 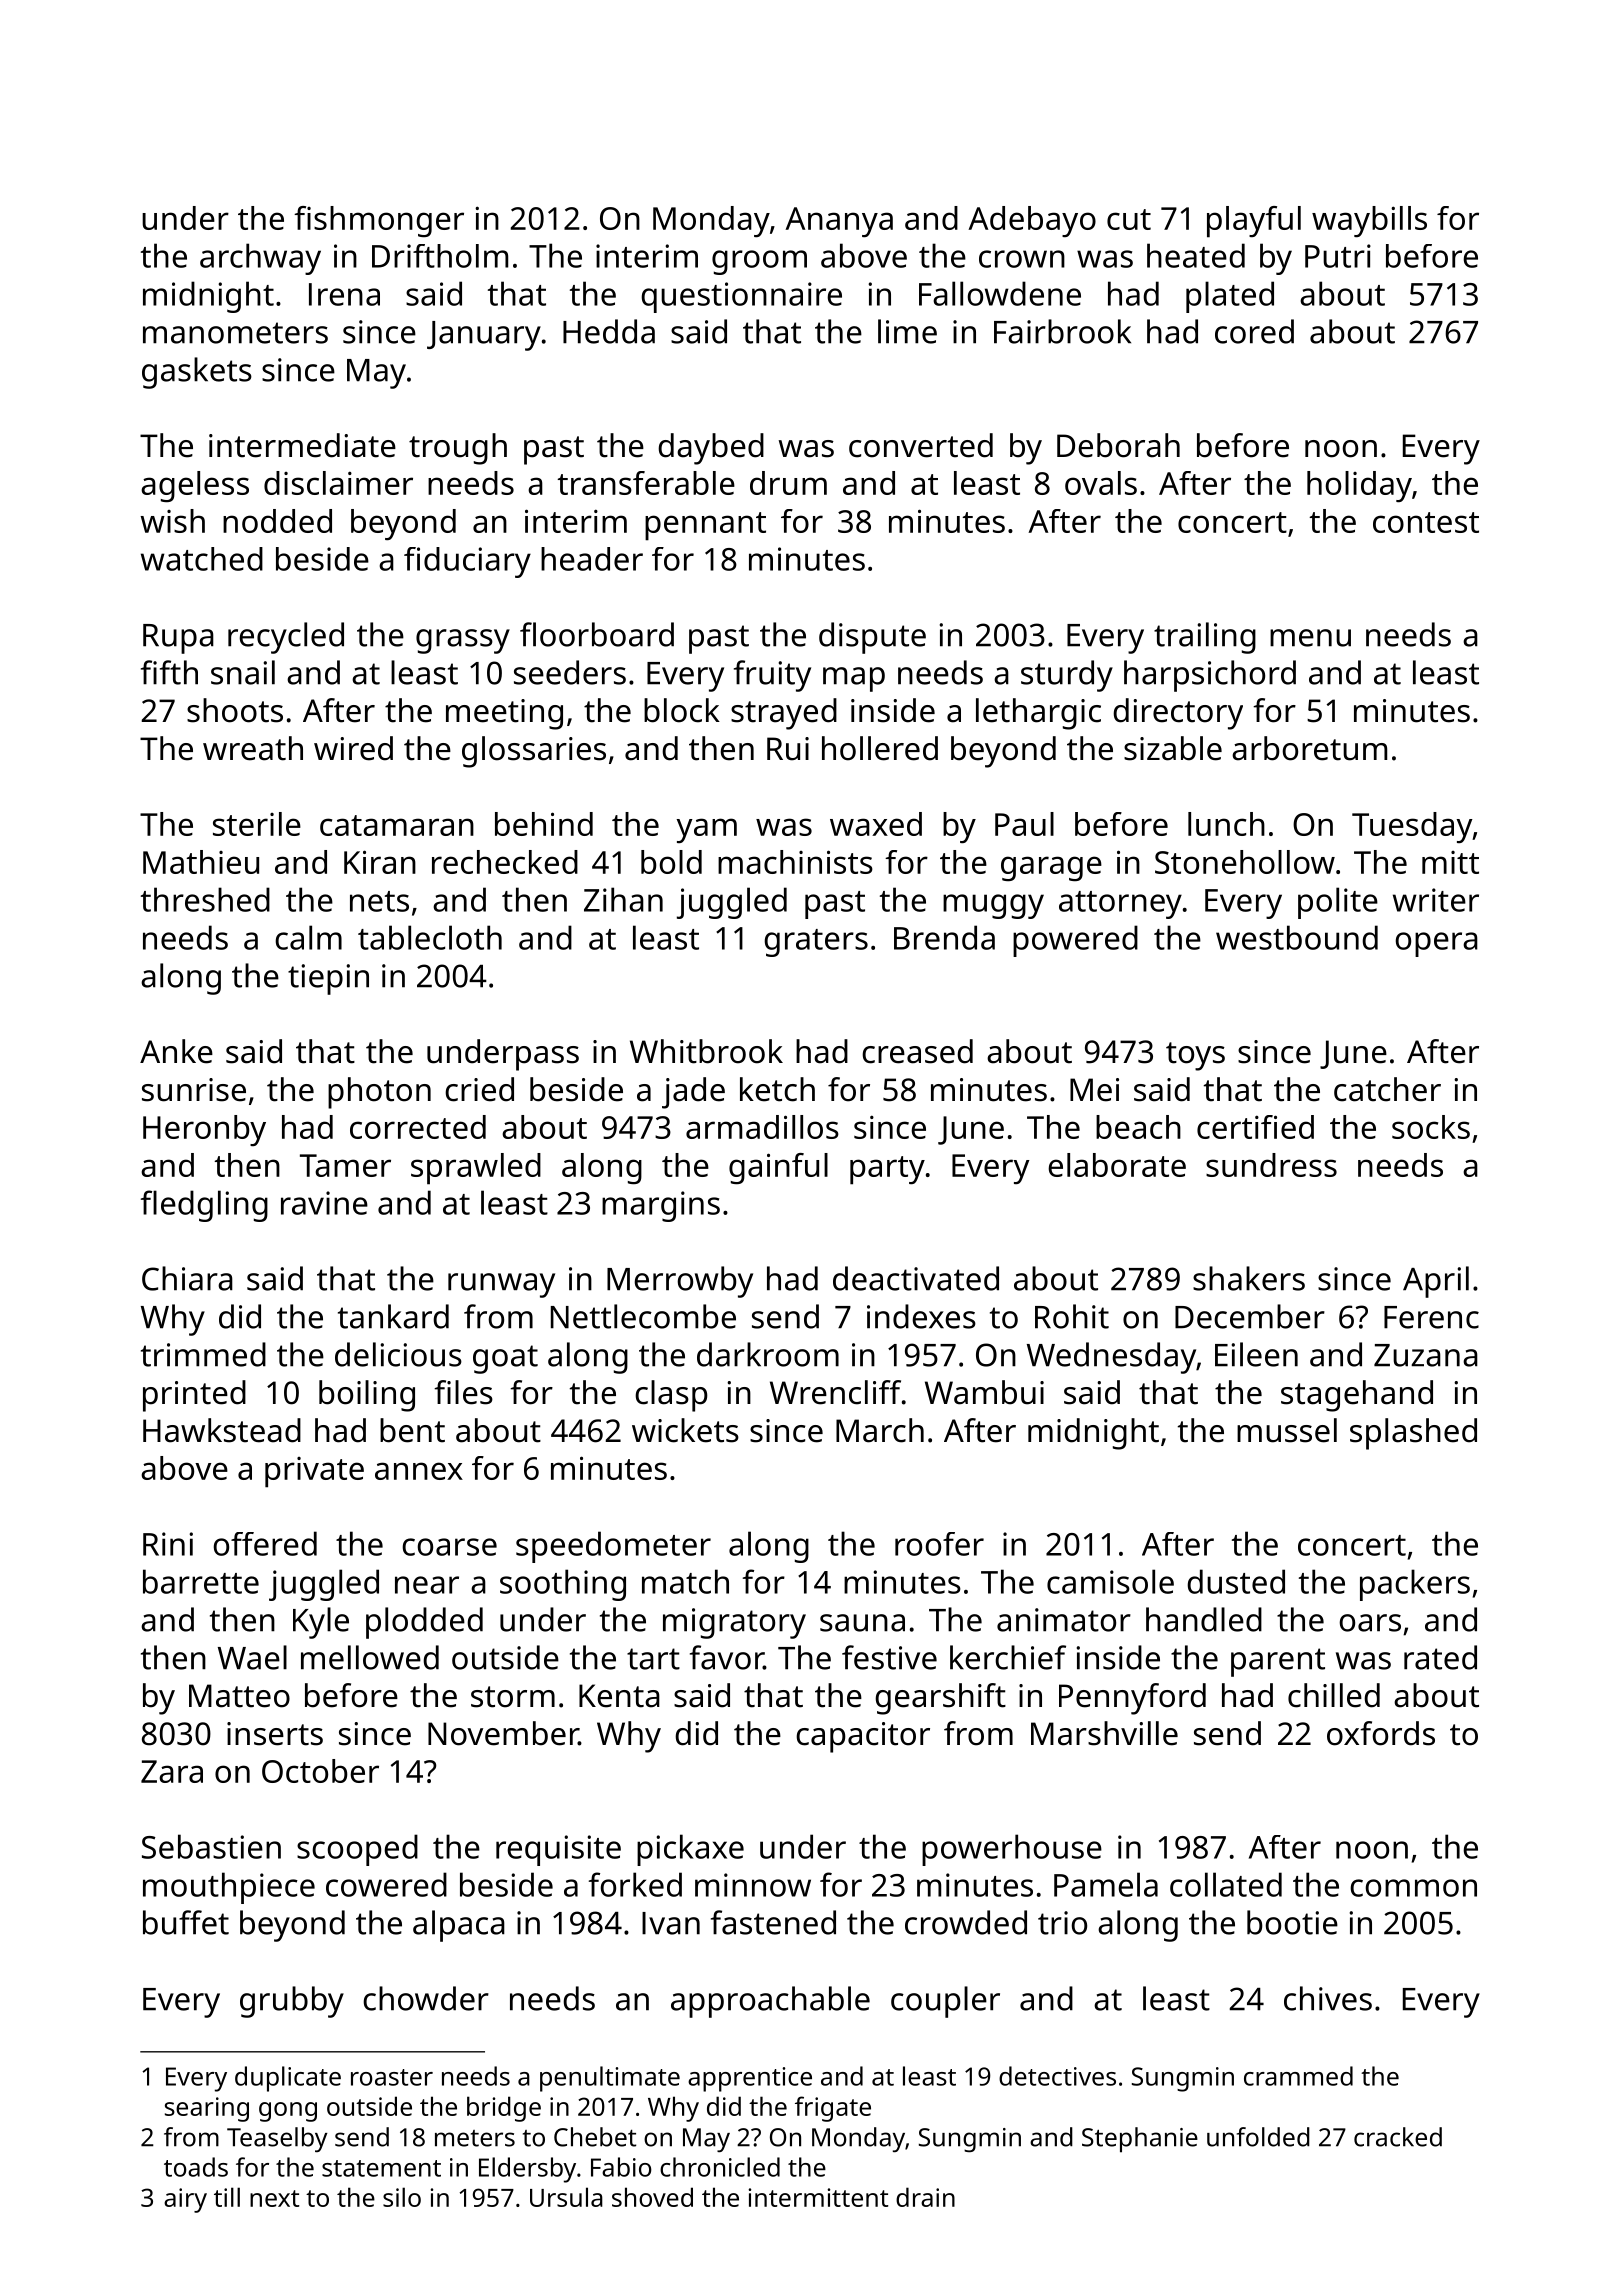 I want to click on corrected, so click(x=418, y=1127).
